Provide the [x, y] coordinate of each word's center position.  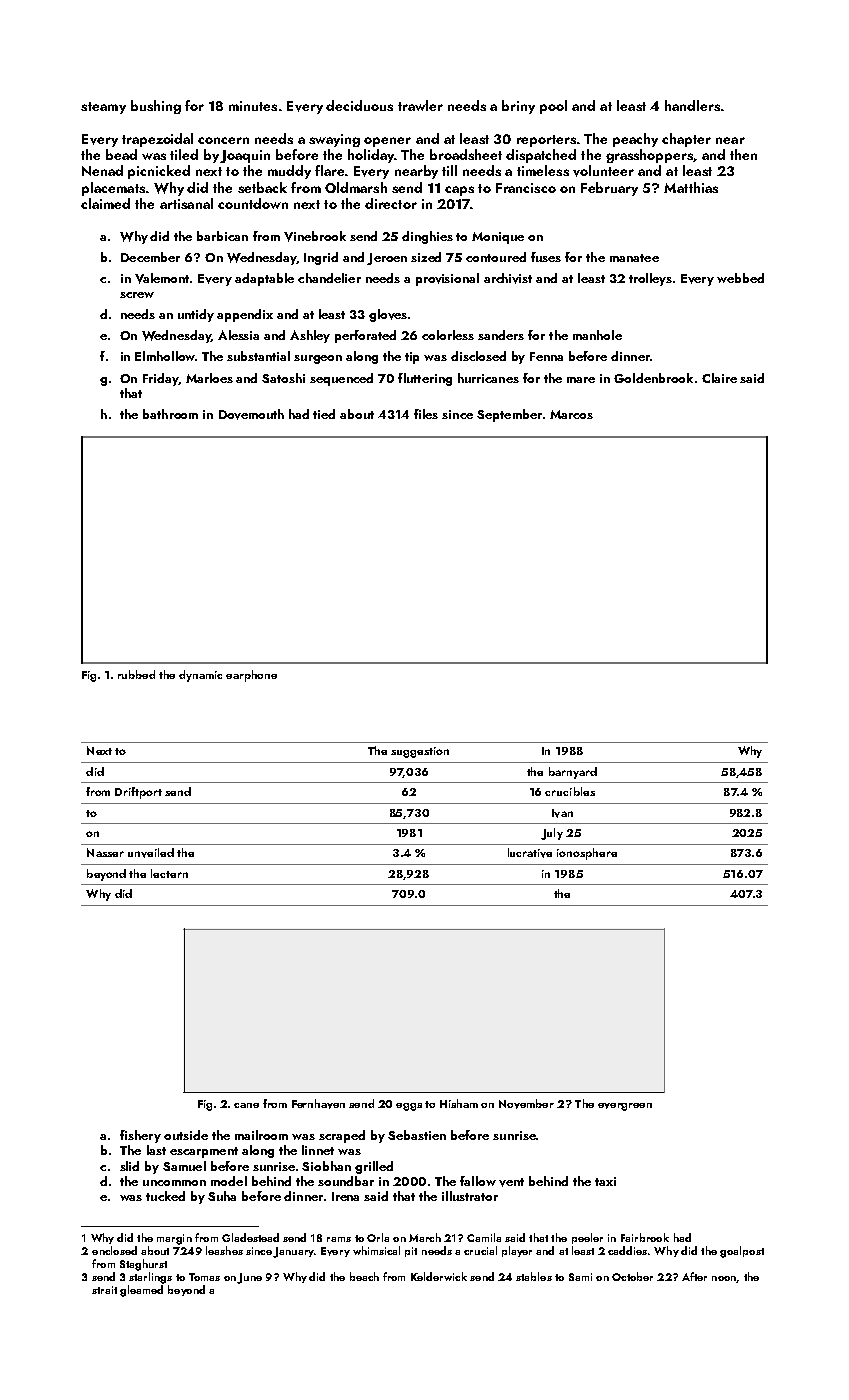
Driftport [138, 793]
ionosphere [587, 854]
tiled [184, 154]
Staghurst [143, 1265]
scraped [342, 1136]
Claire [719, 378]
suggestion [420, 752]
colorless [448, 335]
